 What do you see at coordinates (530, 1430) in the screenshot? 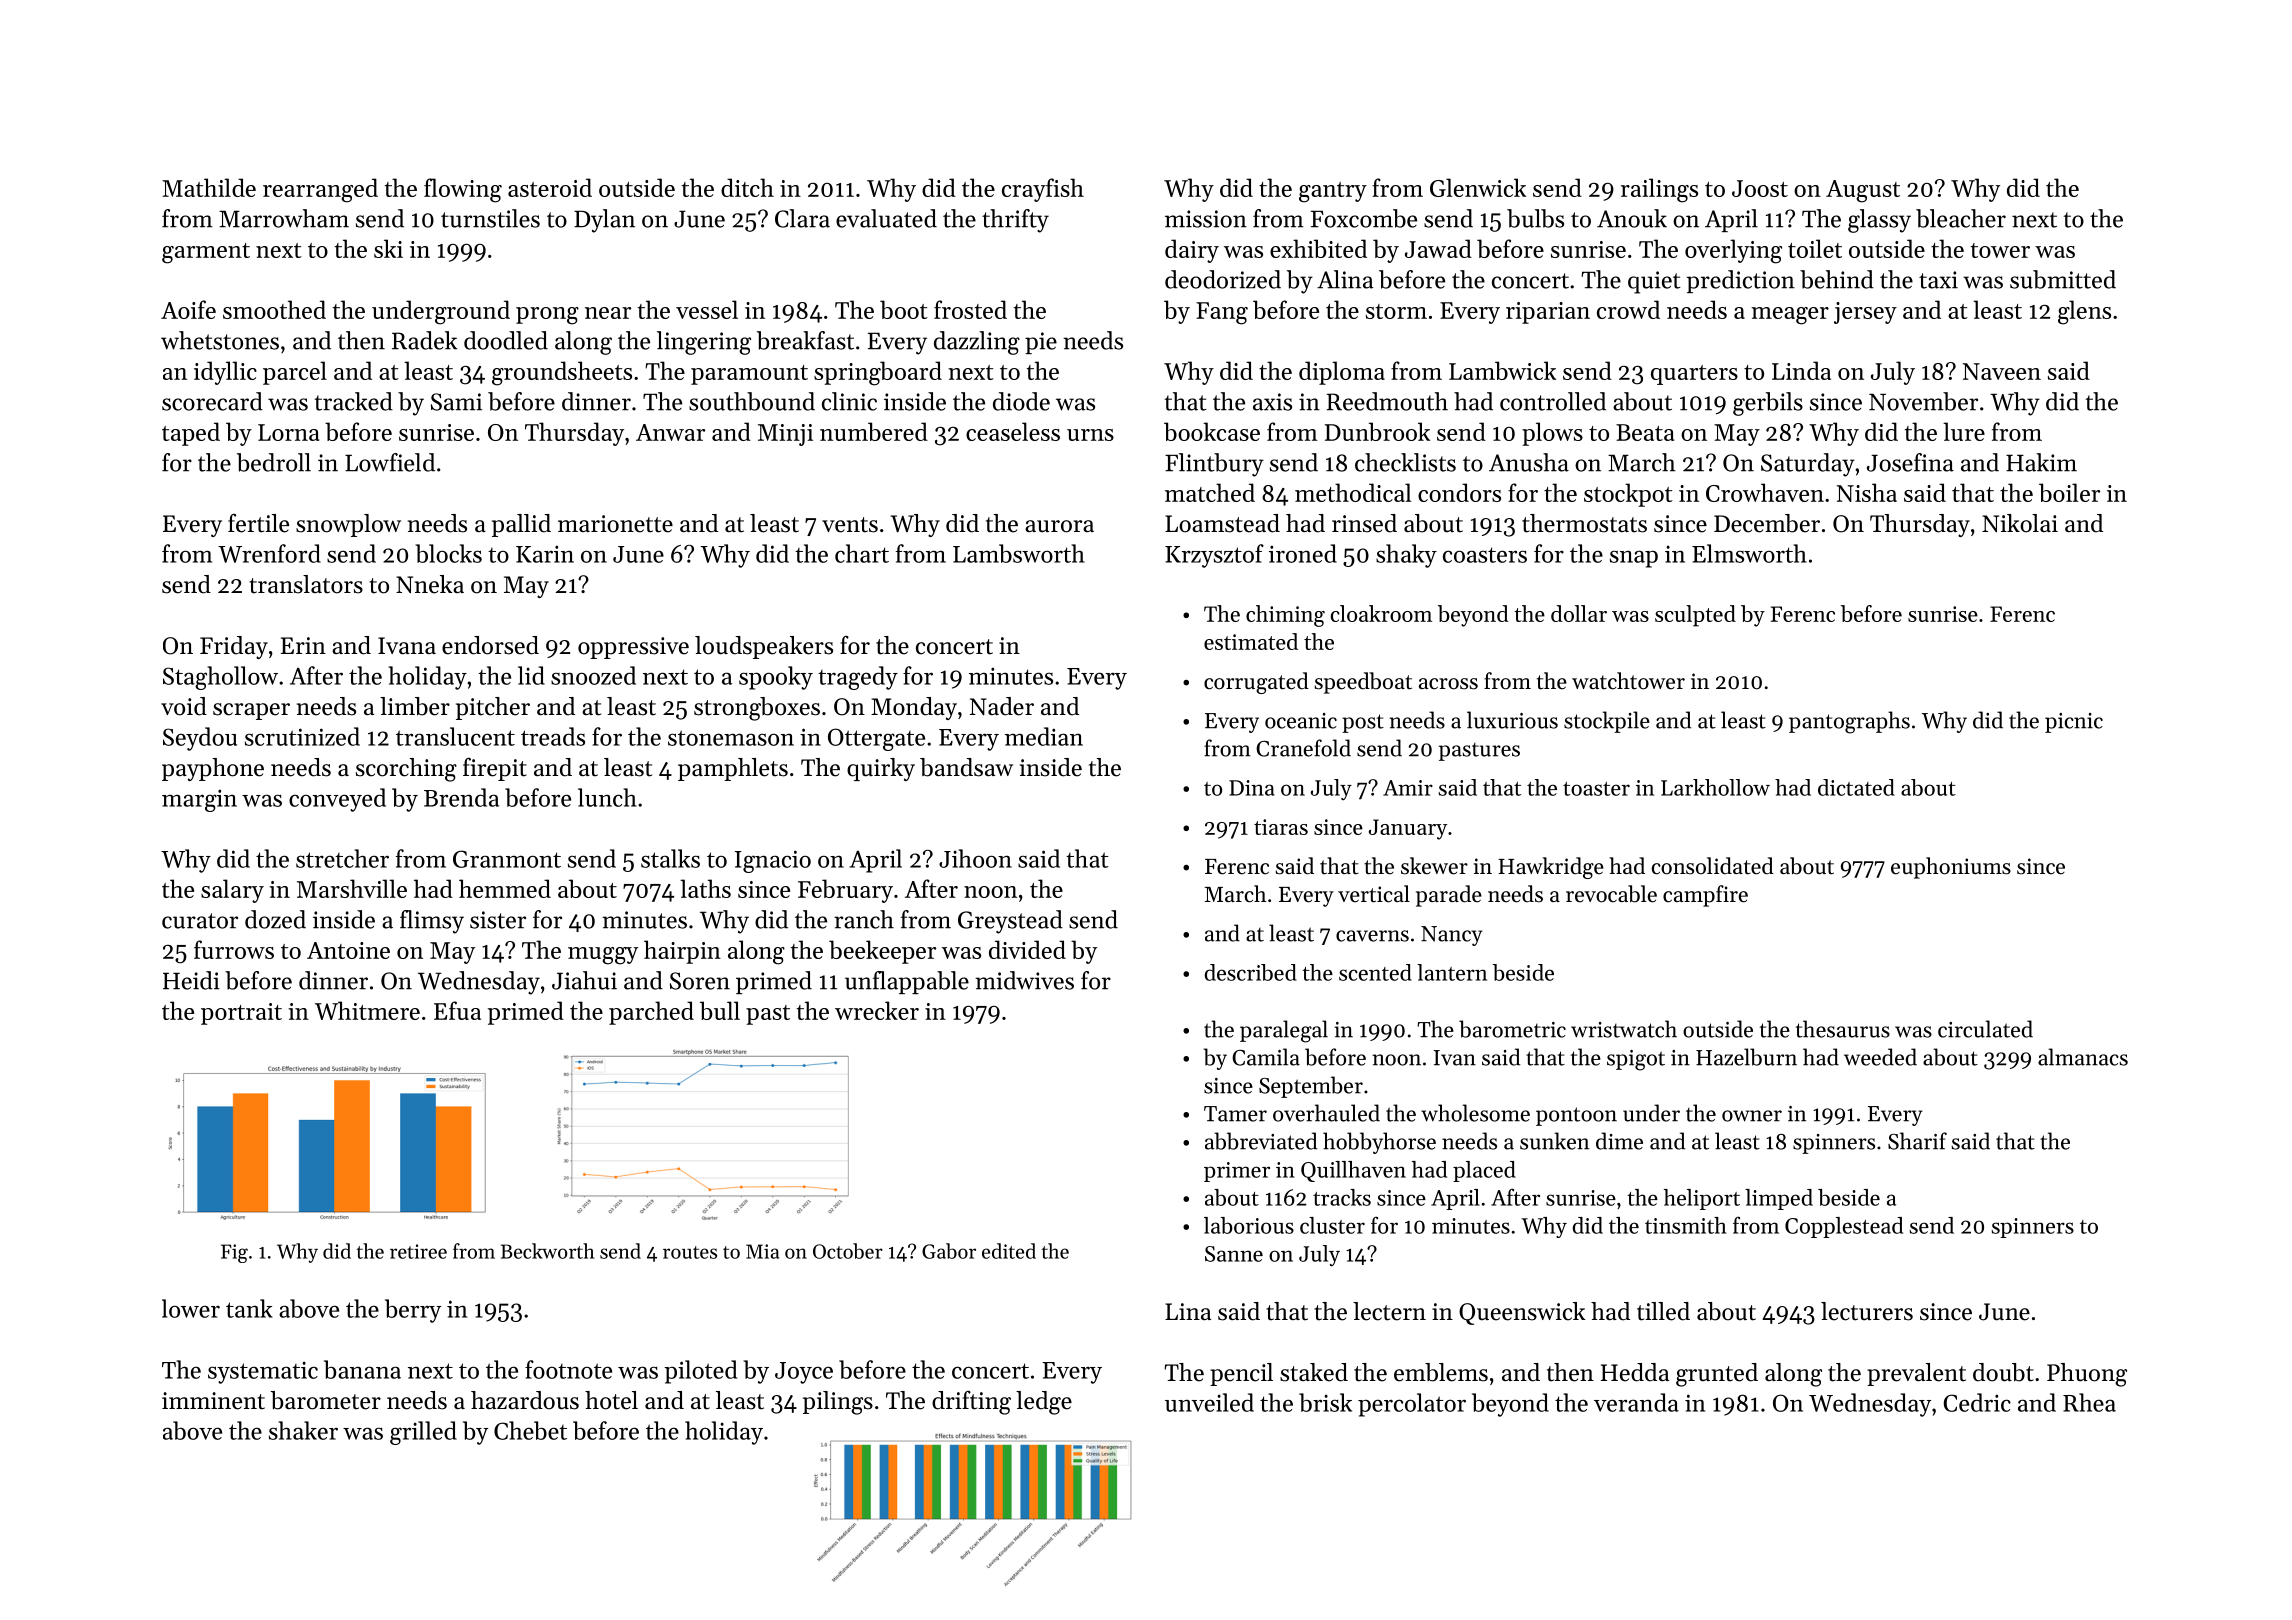
I see `Chebet` at bounding box center [530, 1430].
